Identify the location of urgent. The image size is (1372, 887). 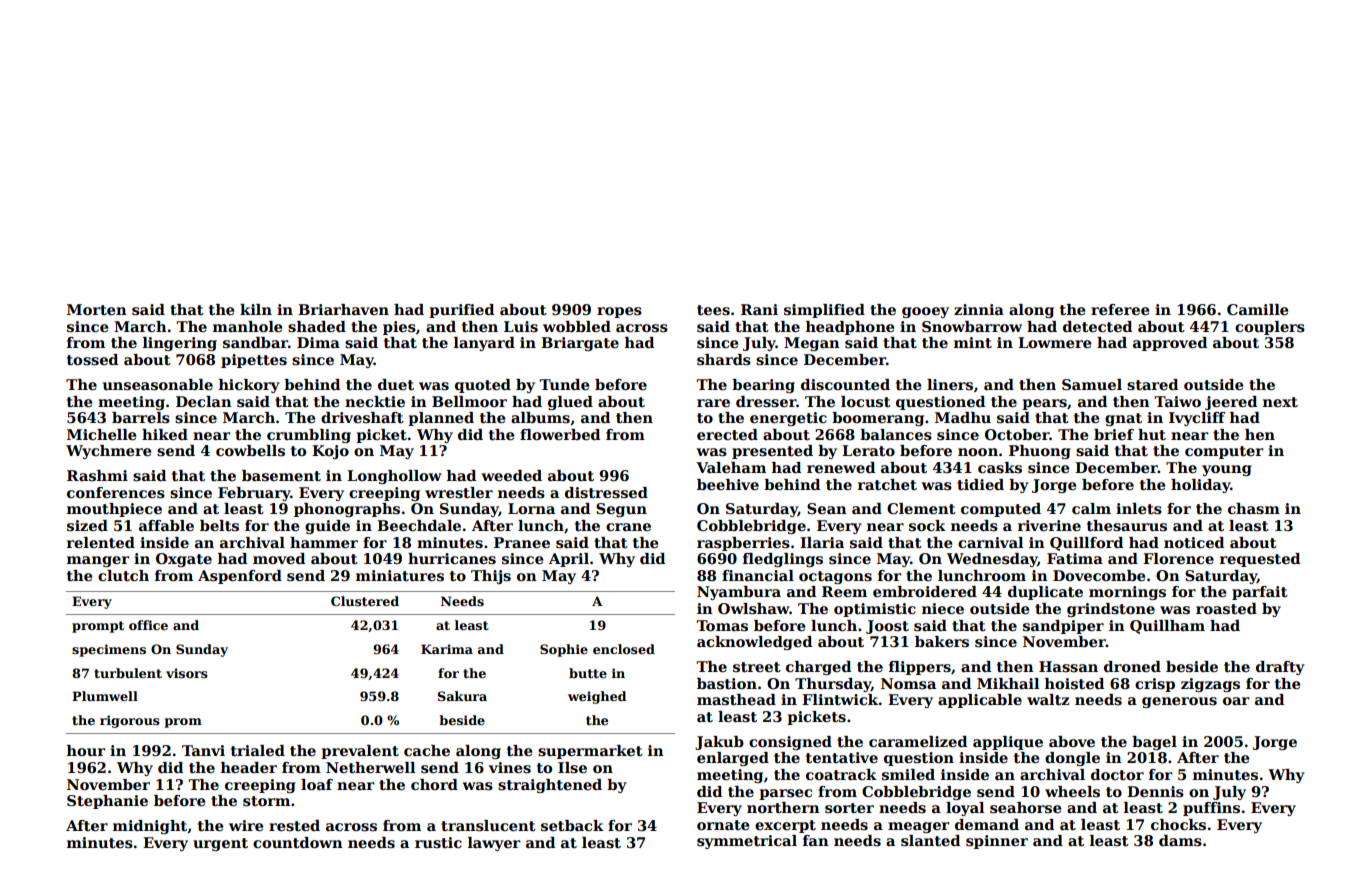
(220, 844).
